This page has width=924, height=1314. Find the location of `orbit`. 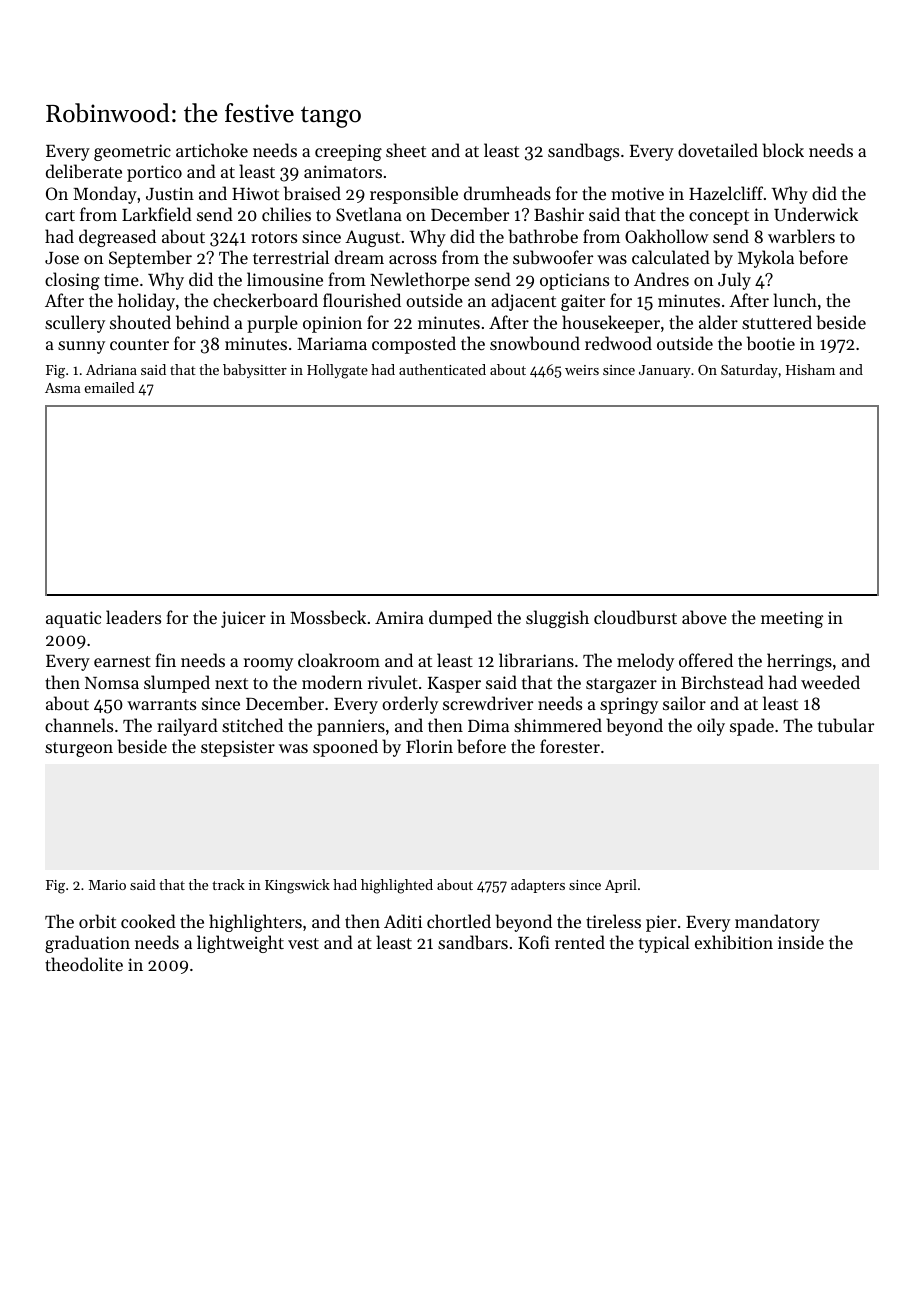

orbit is located at coordinates (97, 921).
